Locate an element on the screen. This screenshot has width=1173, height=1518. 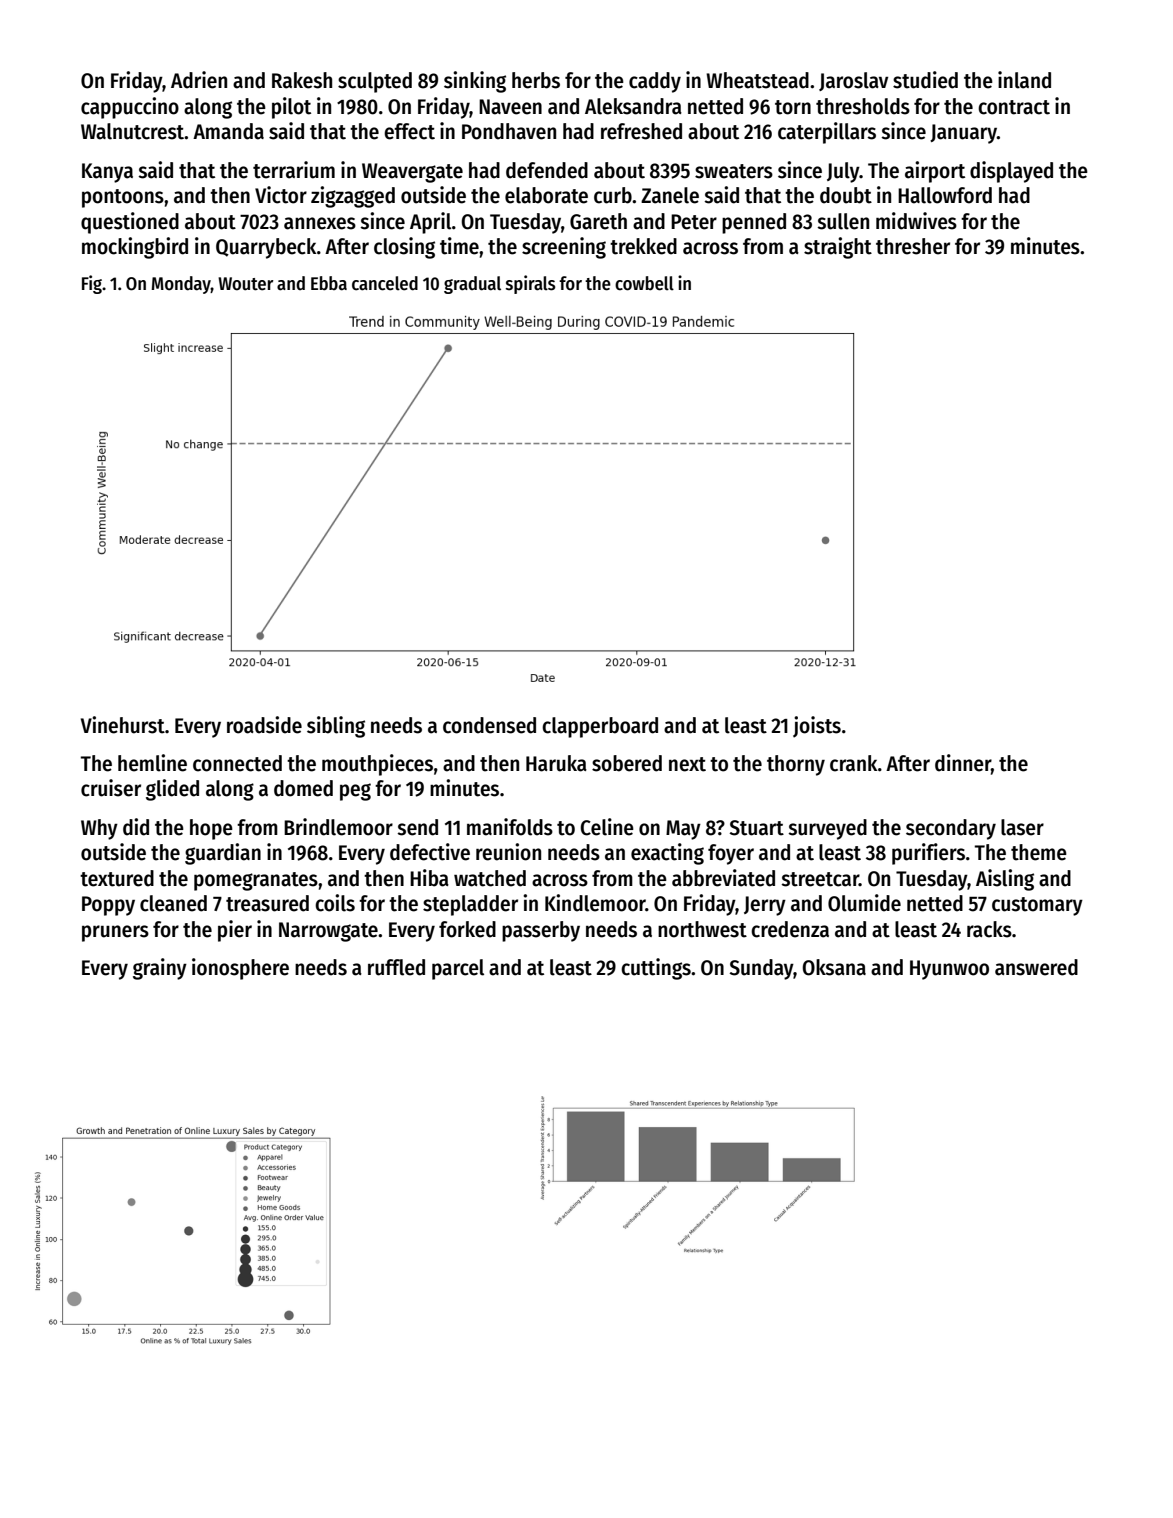
cappuccino is located at coordinates (130, 108).
